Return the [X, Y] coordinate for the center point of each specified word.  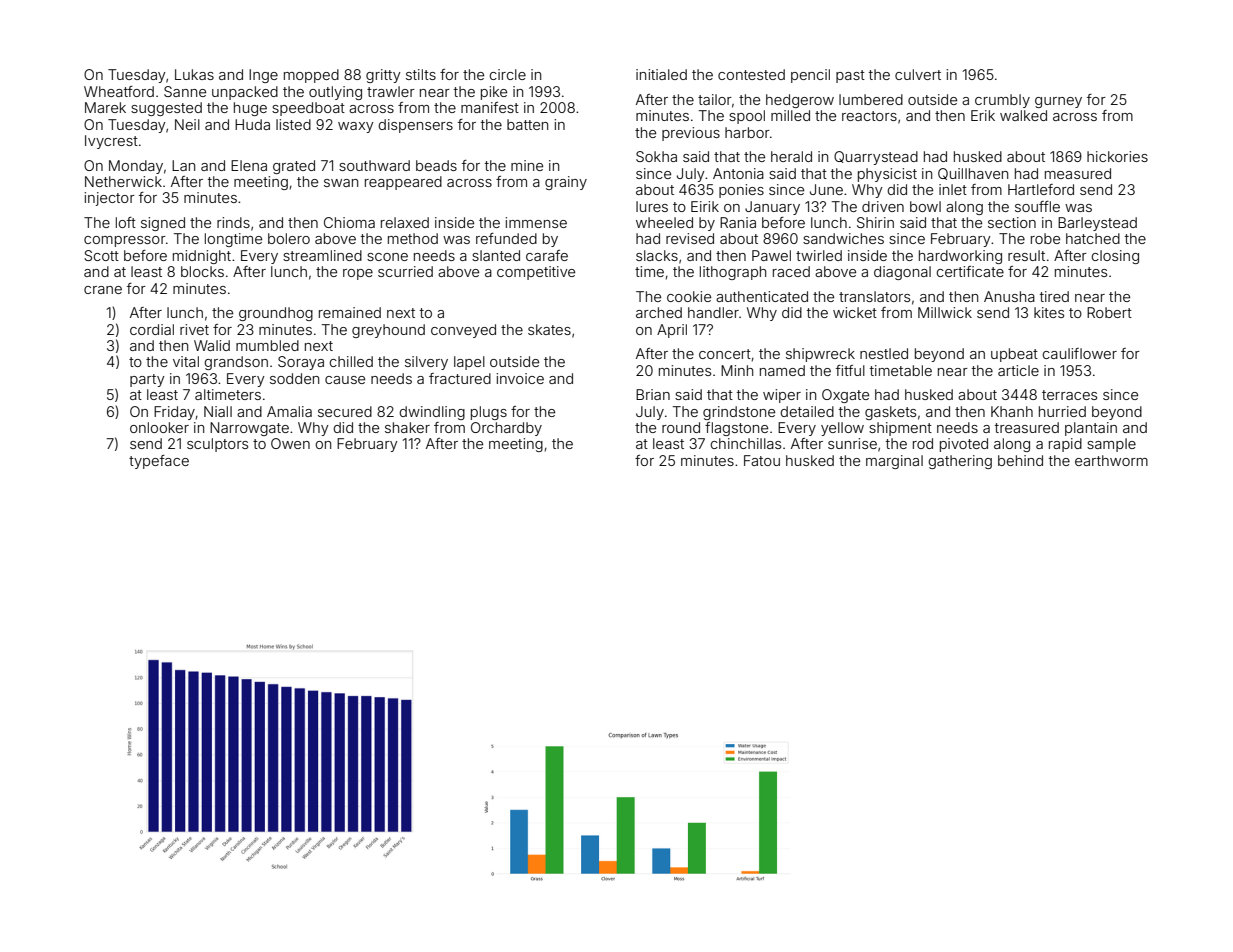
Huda [252, 124]
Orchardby [506, 429]
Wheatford [119, 91]
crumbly [1002, 101]
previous [691, 134]
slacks [657, 255]
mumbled [267, 345]
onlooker [159, 427]
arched [659, 312]
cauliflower [1079, 353]
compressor [125, 241]
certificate [970, 271]
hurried [1062, 411]
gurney [1058, 102]
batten [527, 124]
